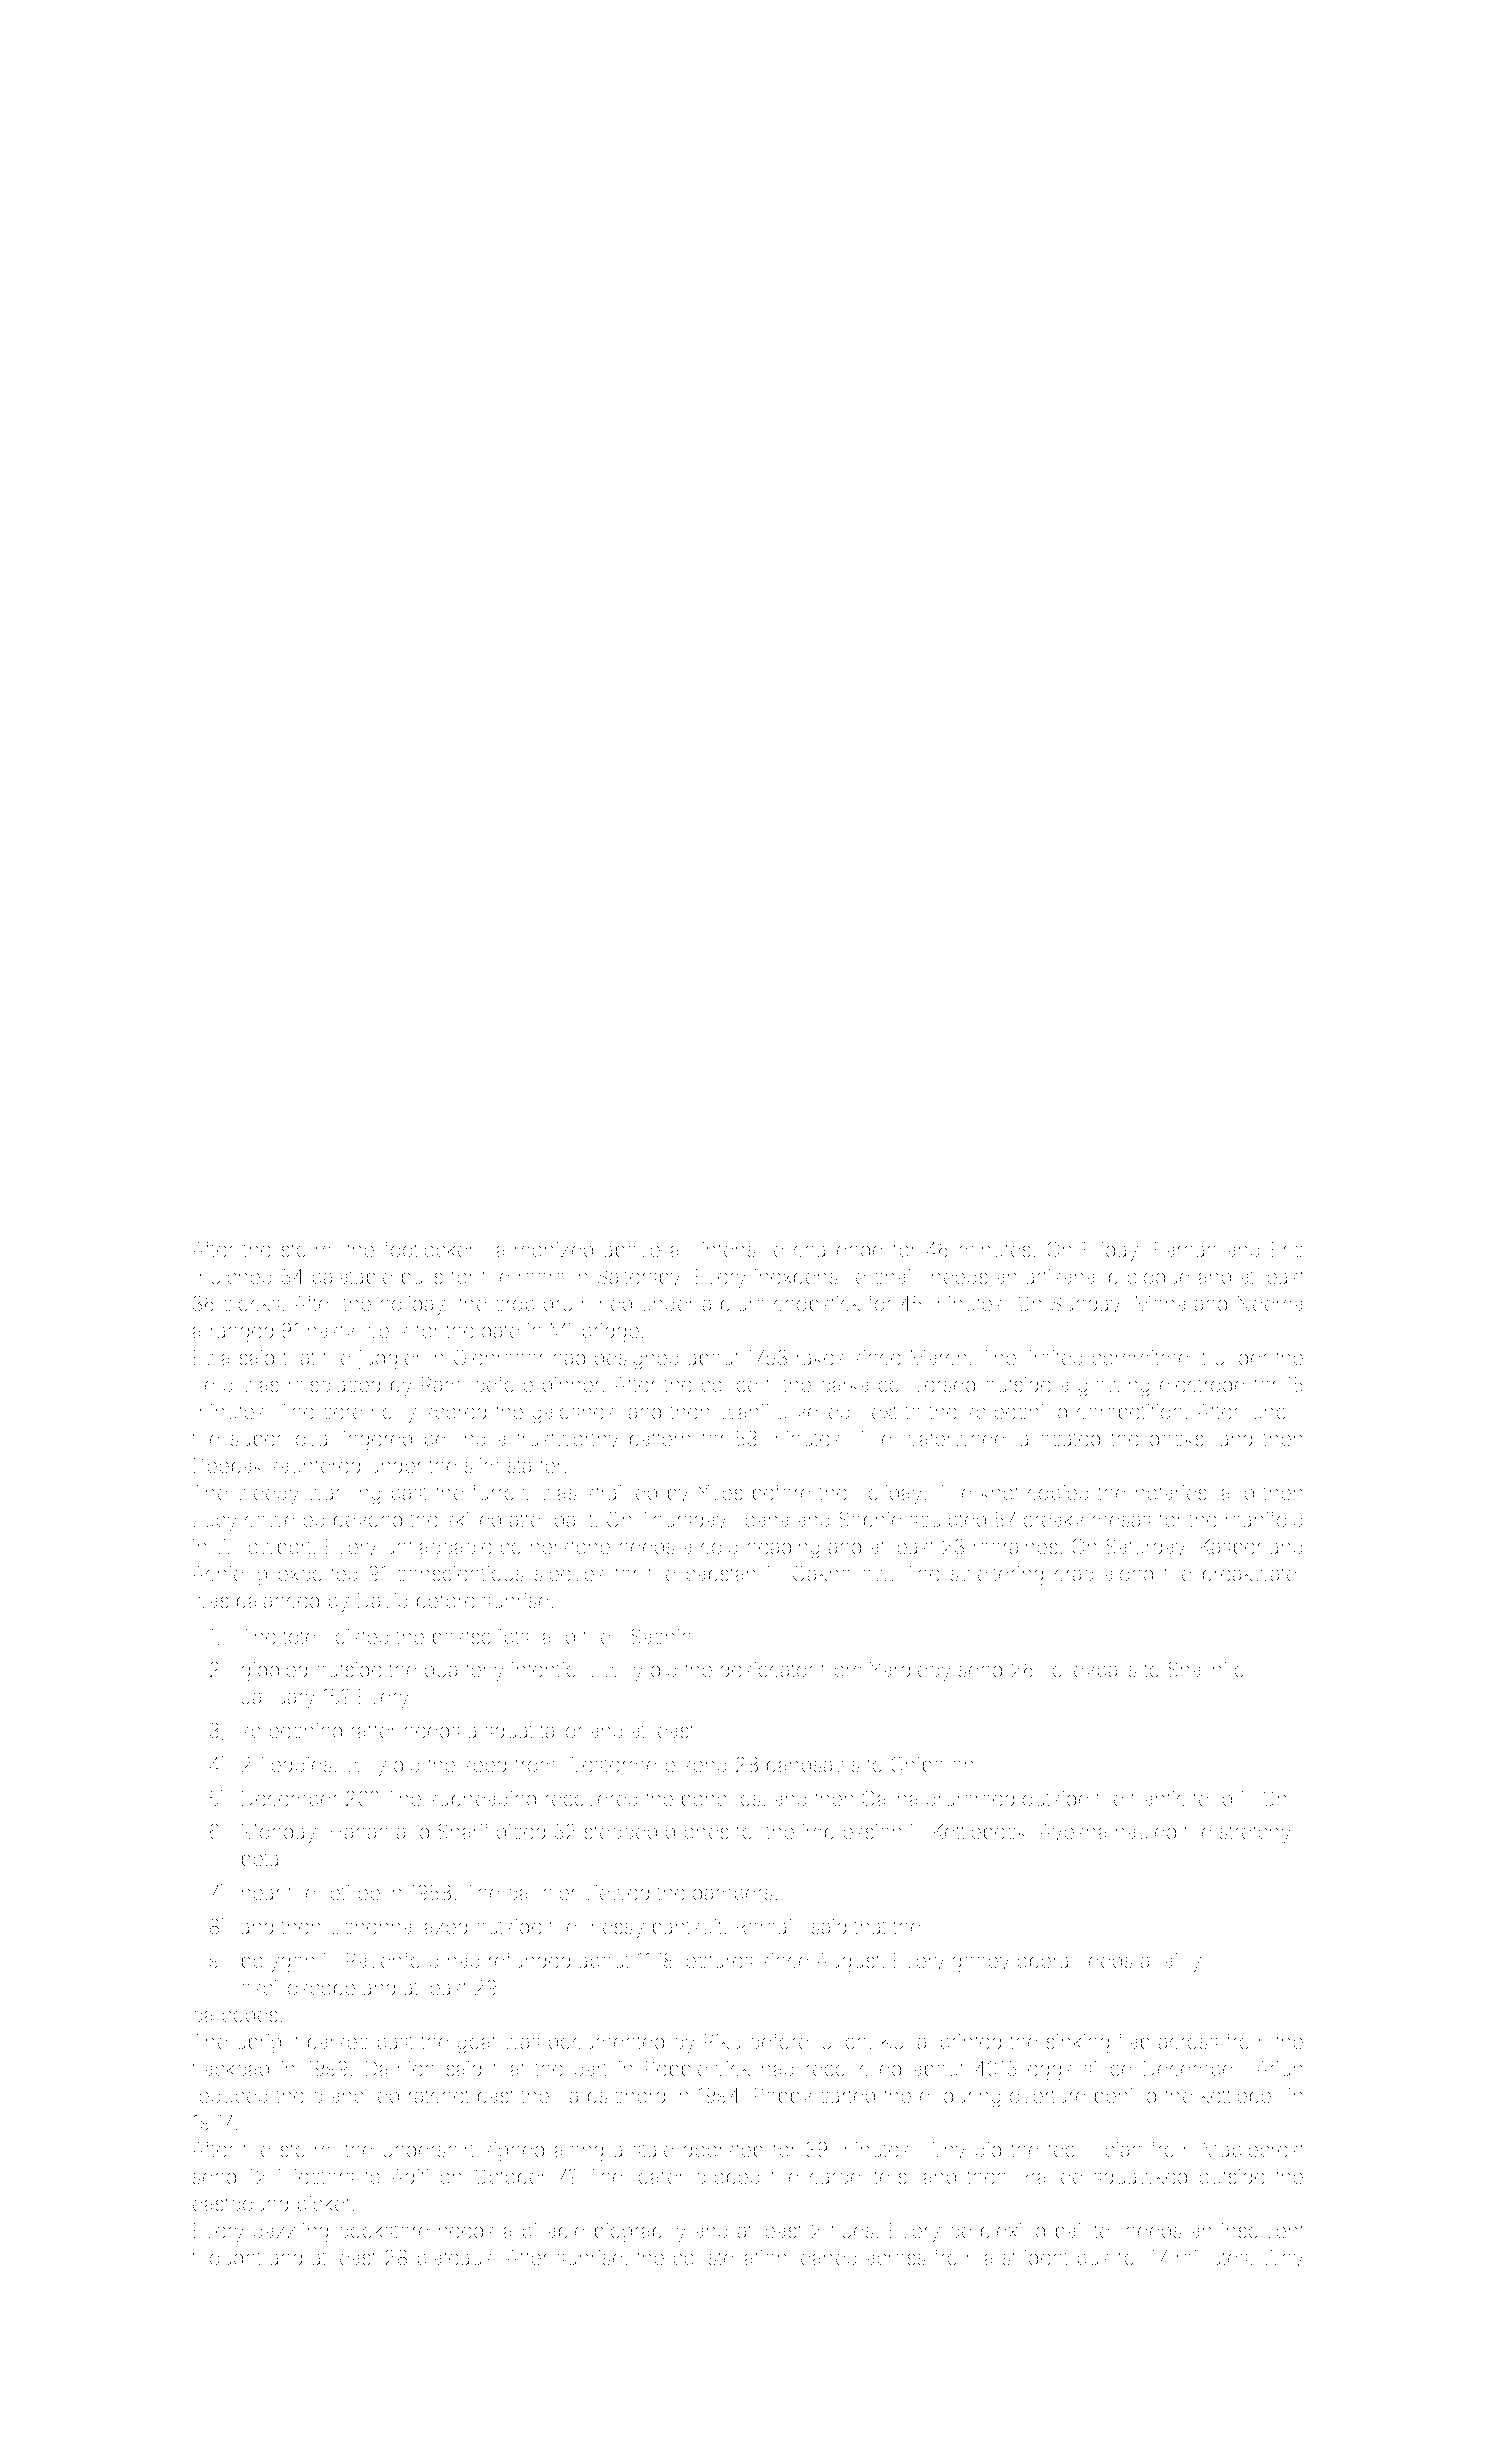 This page has height=2464, width=1496. What do you see at coordinates (595, 1333) in the page?
I see `Millbridge` at bounding box center [595, 1333].
